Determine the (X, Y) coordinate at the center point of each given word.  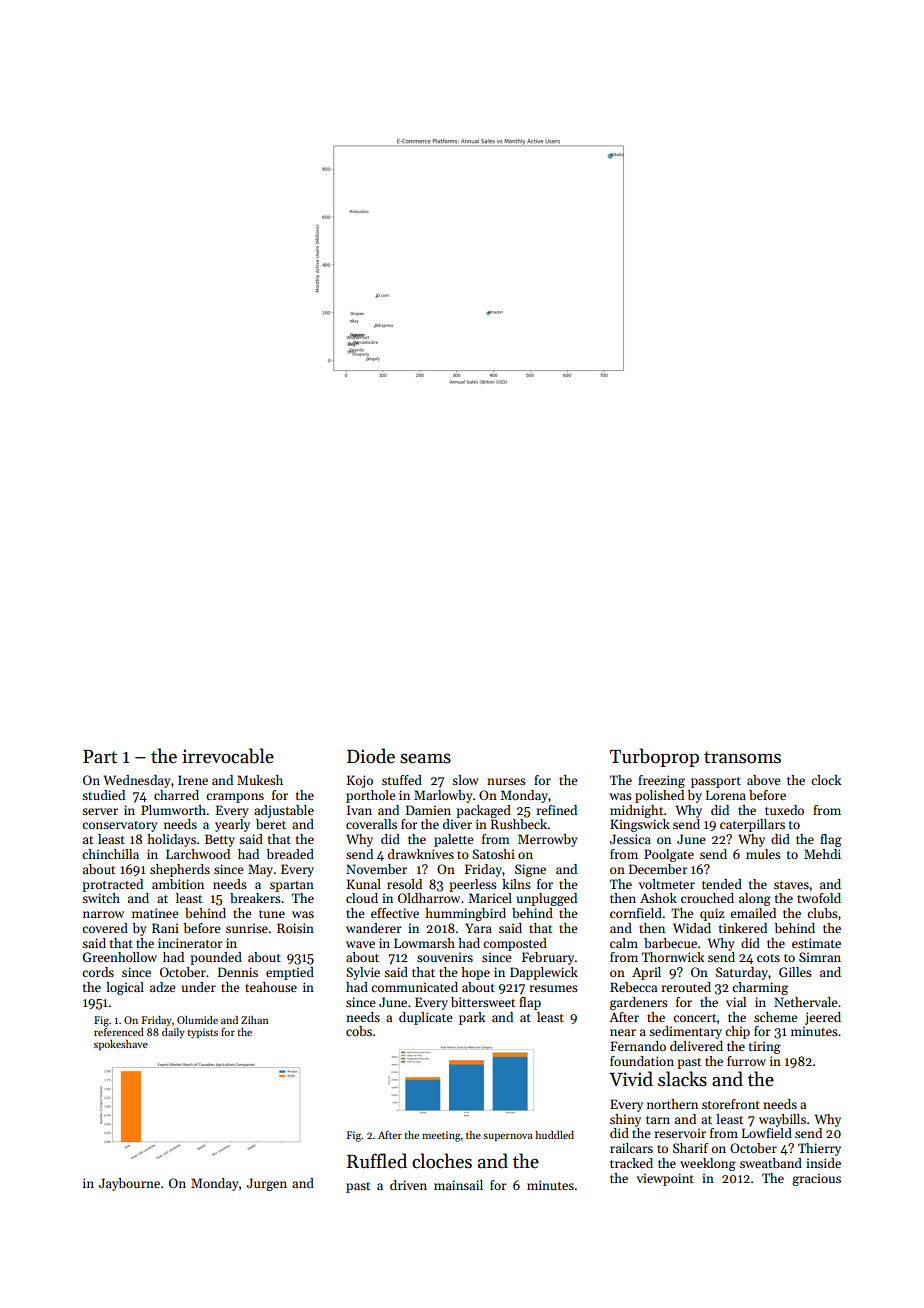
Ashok (658, 898)
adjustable (284, 811)
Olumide (197, 1020)
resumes (553, 988)
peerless (473, 885)
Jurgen (267, 1184)
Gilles (795, 972)
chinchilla (110, 854)
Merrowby (548, 840)
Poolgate (669, 855)
